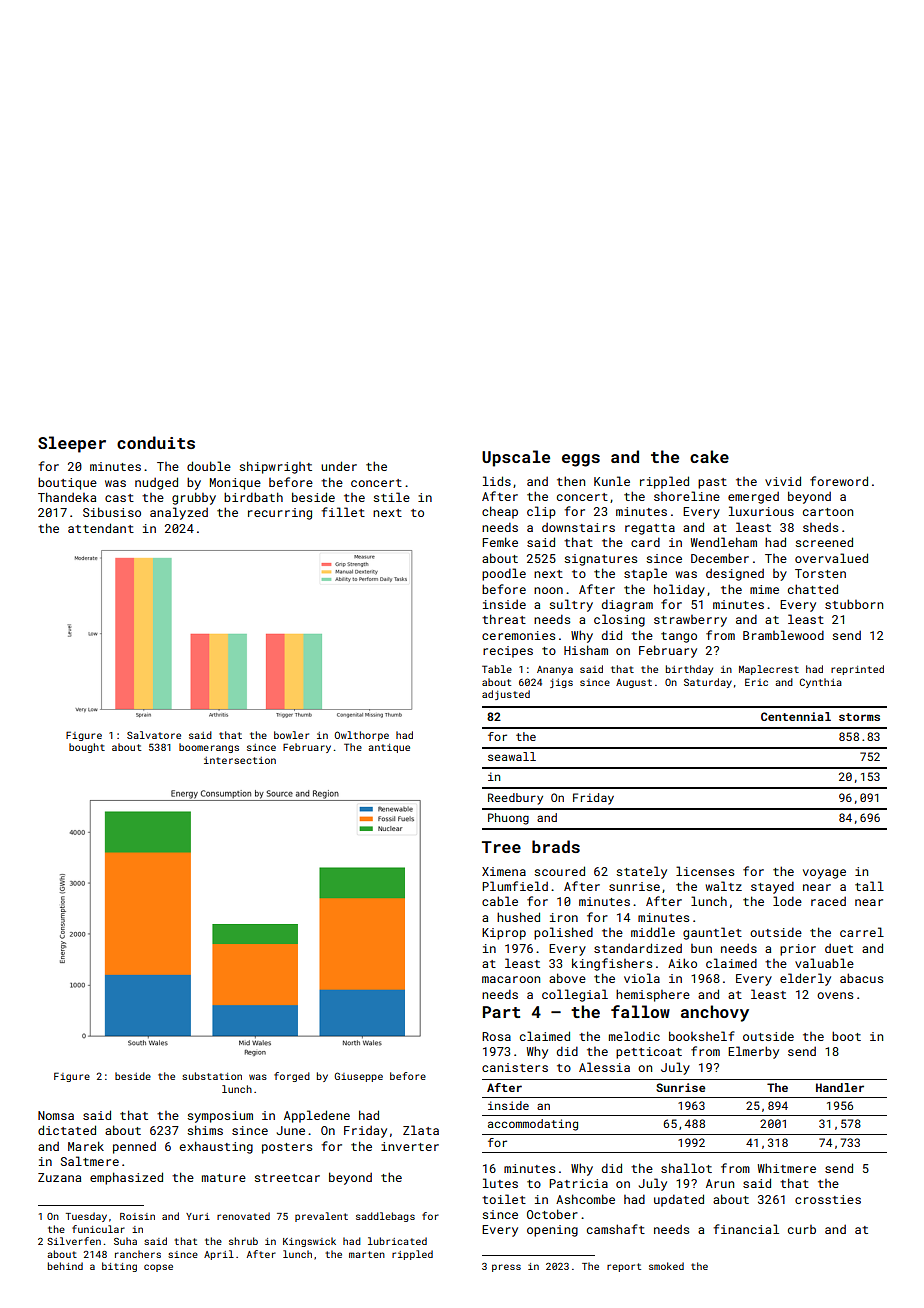  I want to click on intersection, so click(240, 760).
